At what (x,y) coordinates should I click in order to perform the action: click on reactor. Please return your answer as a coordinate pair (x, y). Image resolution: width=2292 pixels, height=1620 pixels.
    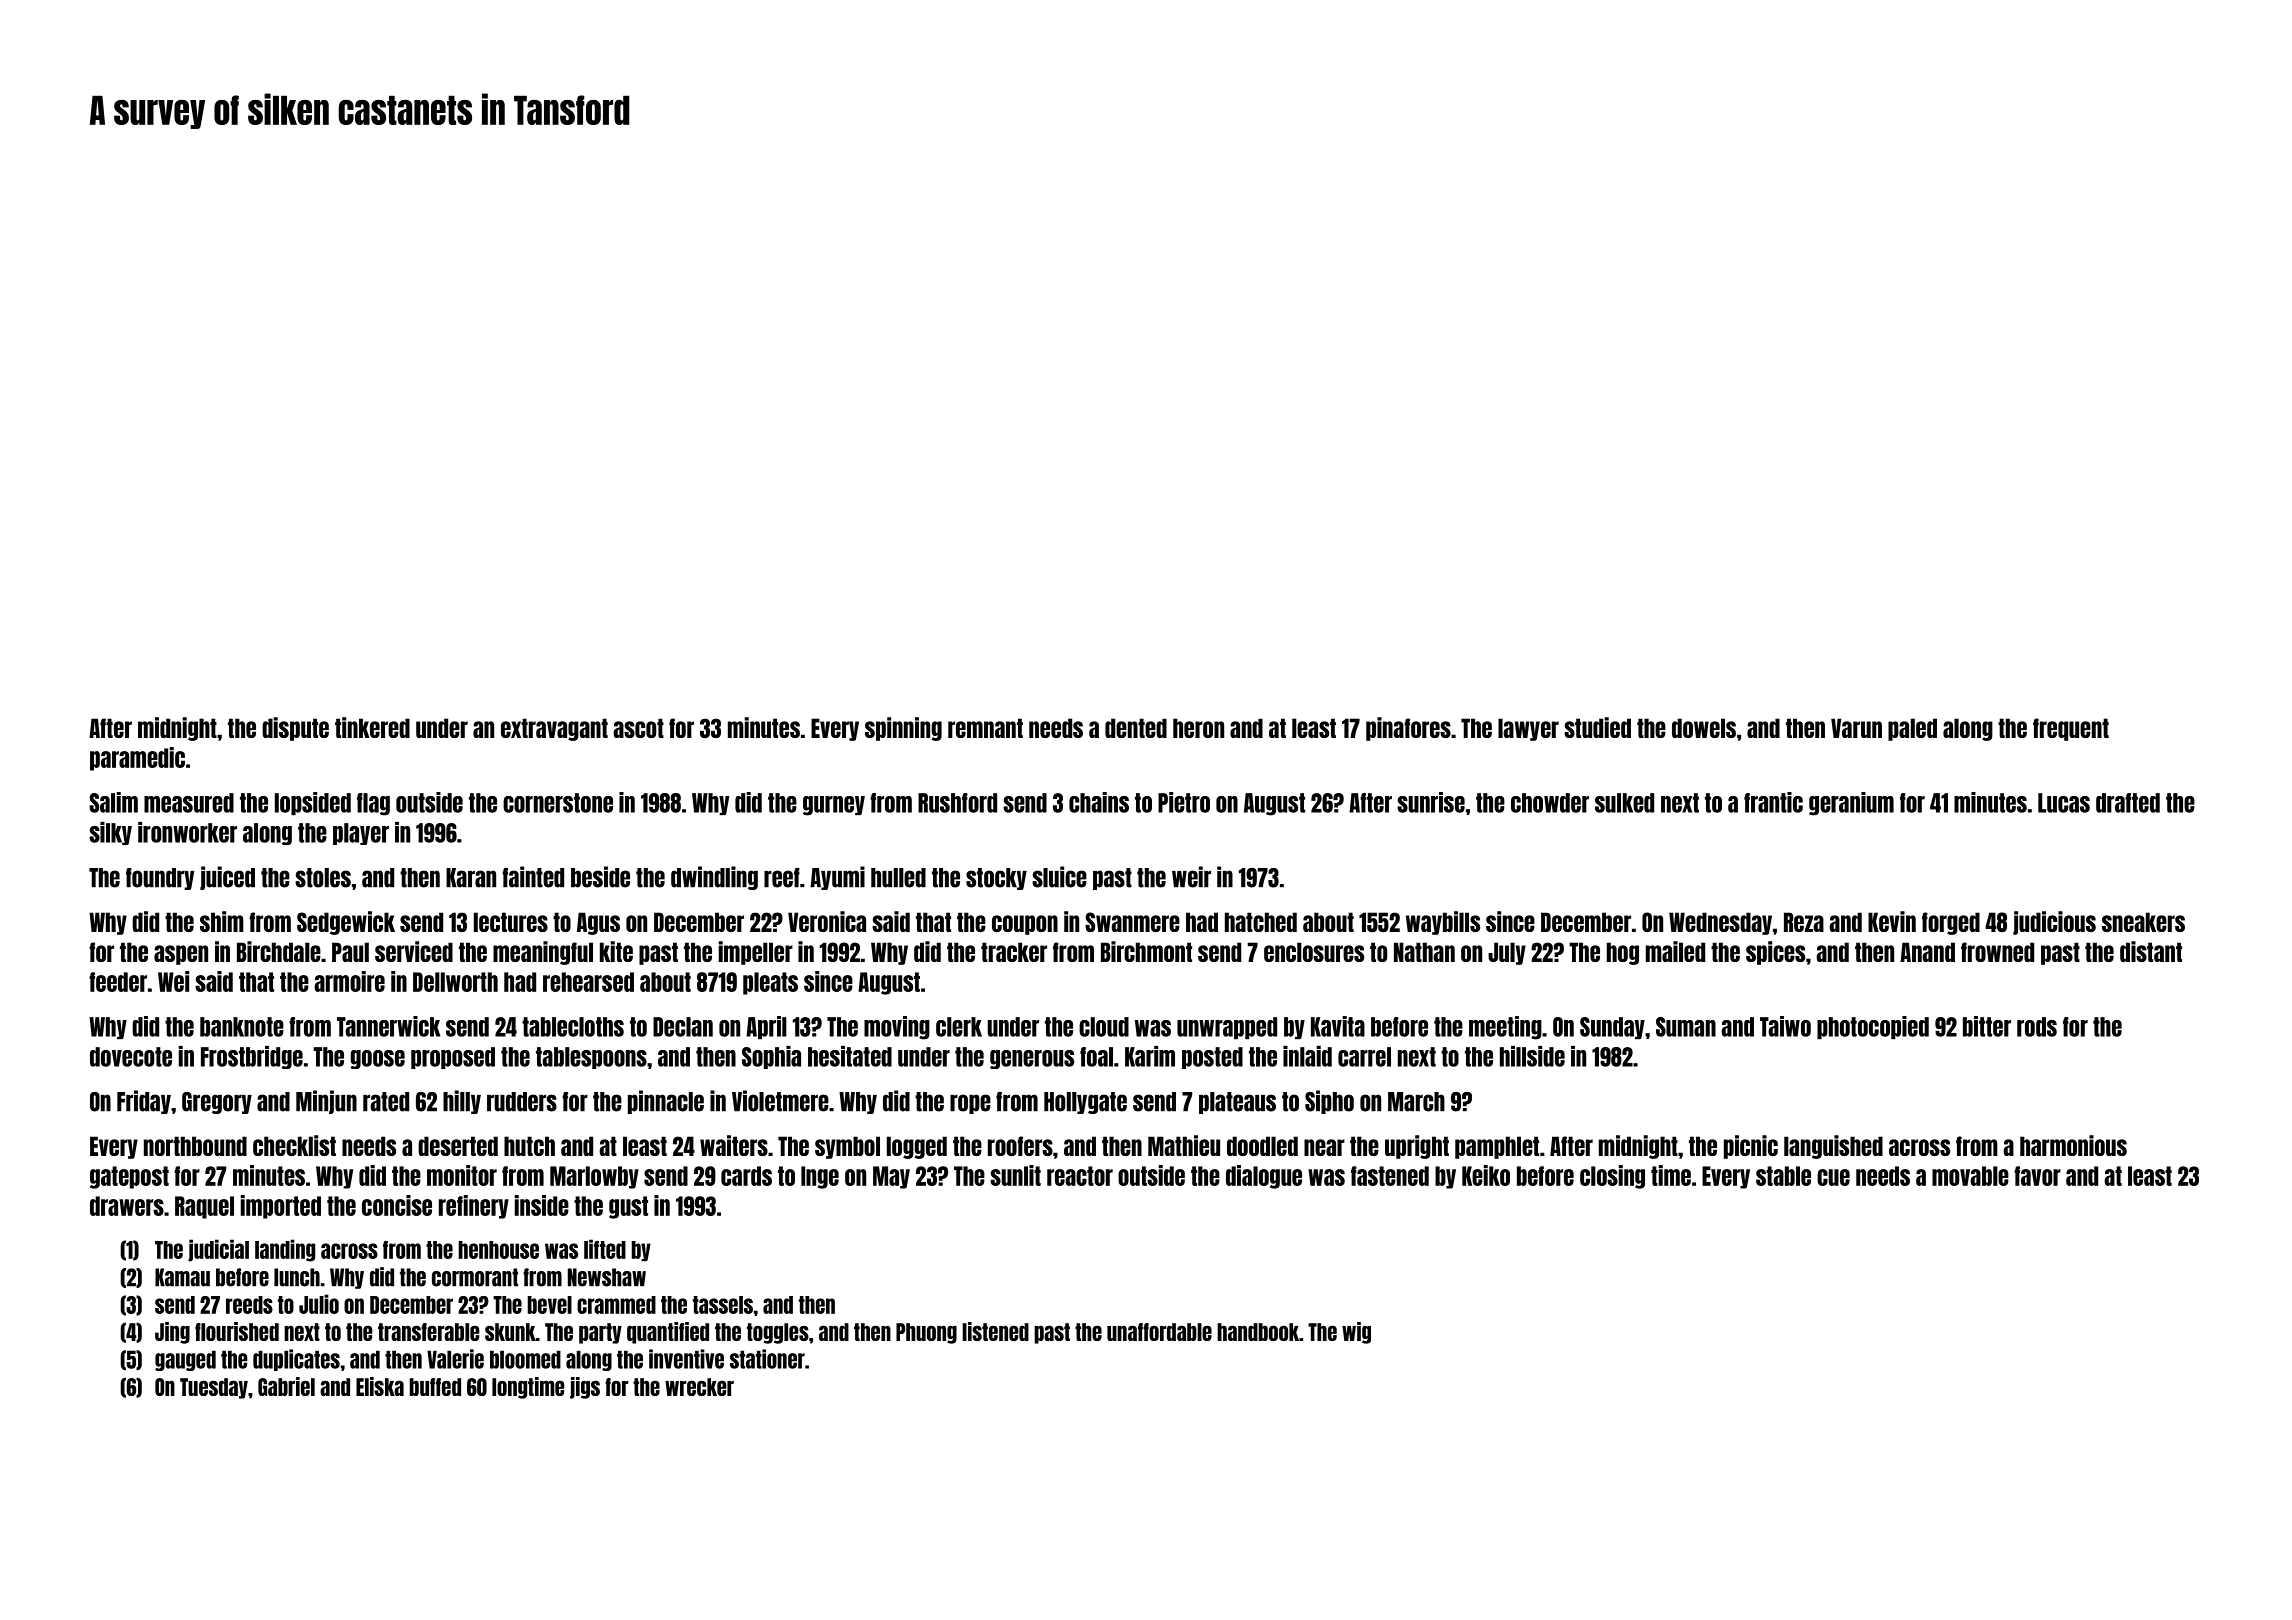
    Looking at the image, I should click on (1080, 1176).
